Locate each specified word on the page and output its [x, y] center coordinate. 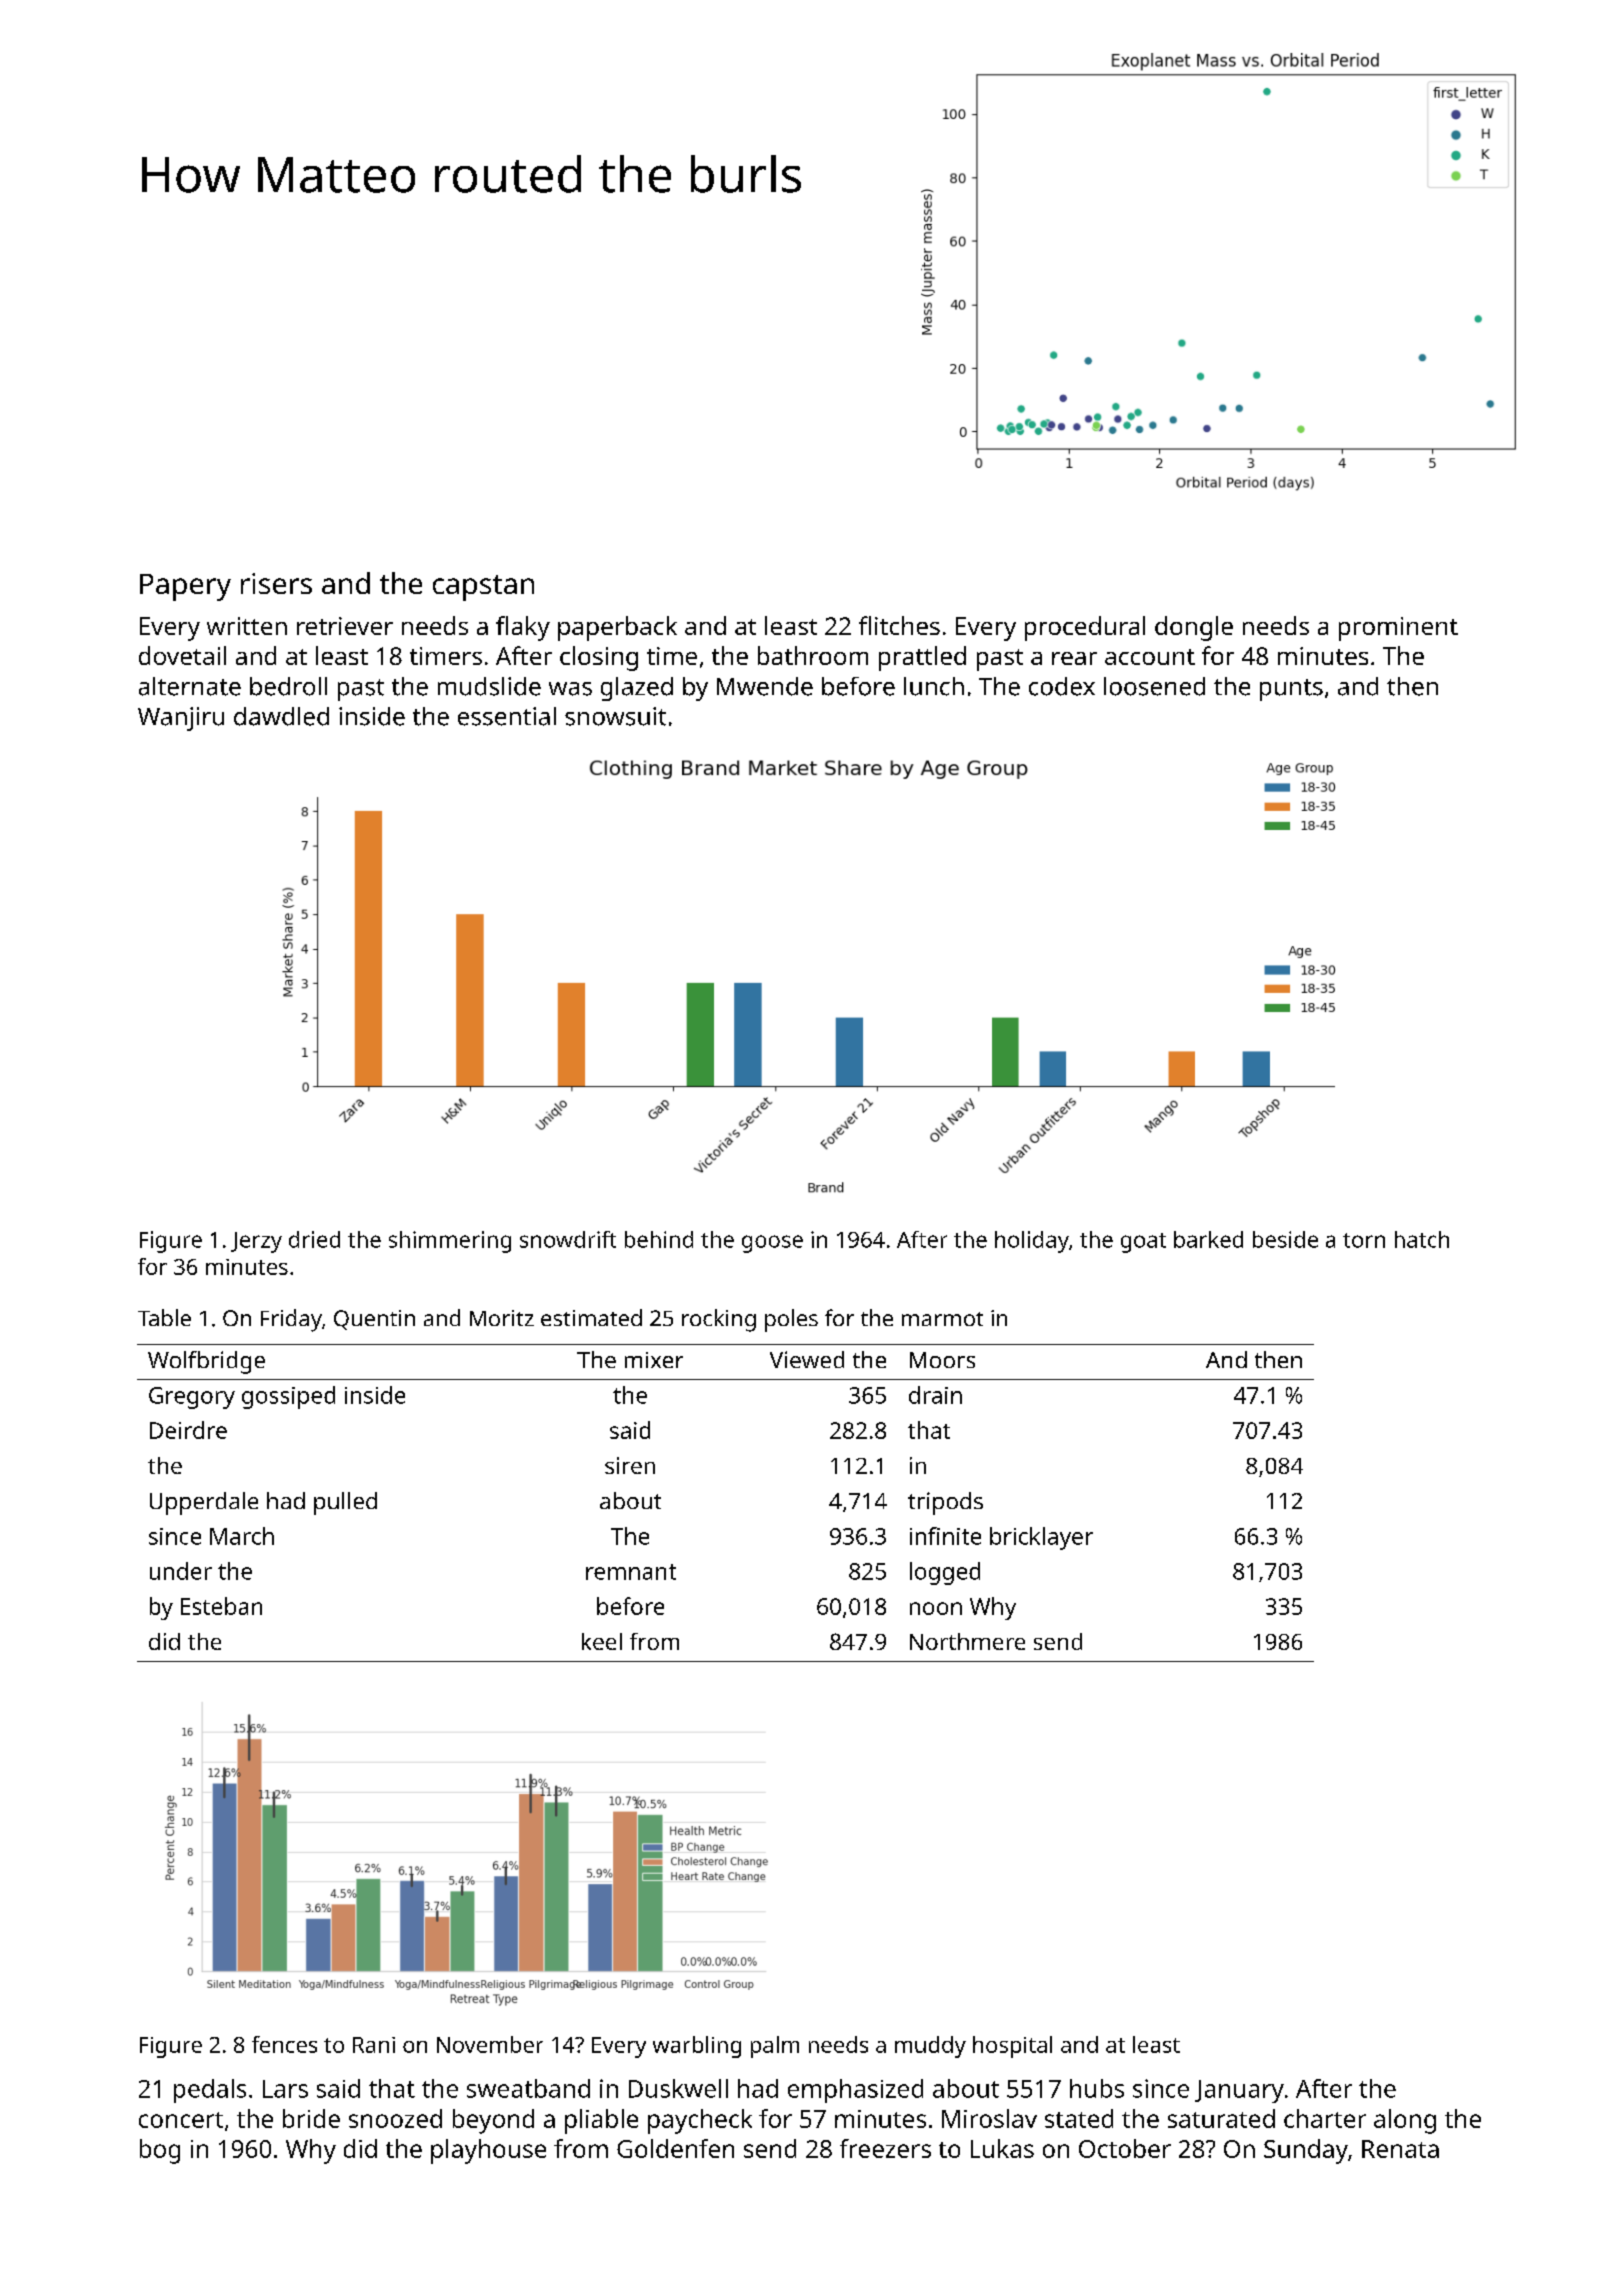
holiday [1032, 1242]
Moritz [502, 1318]
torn [1364, 1240]
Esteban [221, 1606]
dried [314, 1239]
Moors [942, 1360]
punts [1291, 690]
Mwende [765, 686]
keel [602, 1641]
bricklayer [1041, 1538]
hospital [1012, 2047]
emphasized [855, 2091]
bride [311, 2118]
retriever [345, 626]
